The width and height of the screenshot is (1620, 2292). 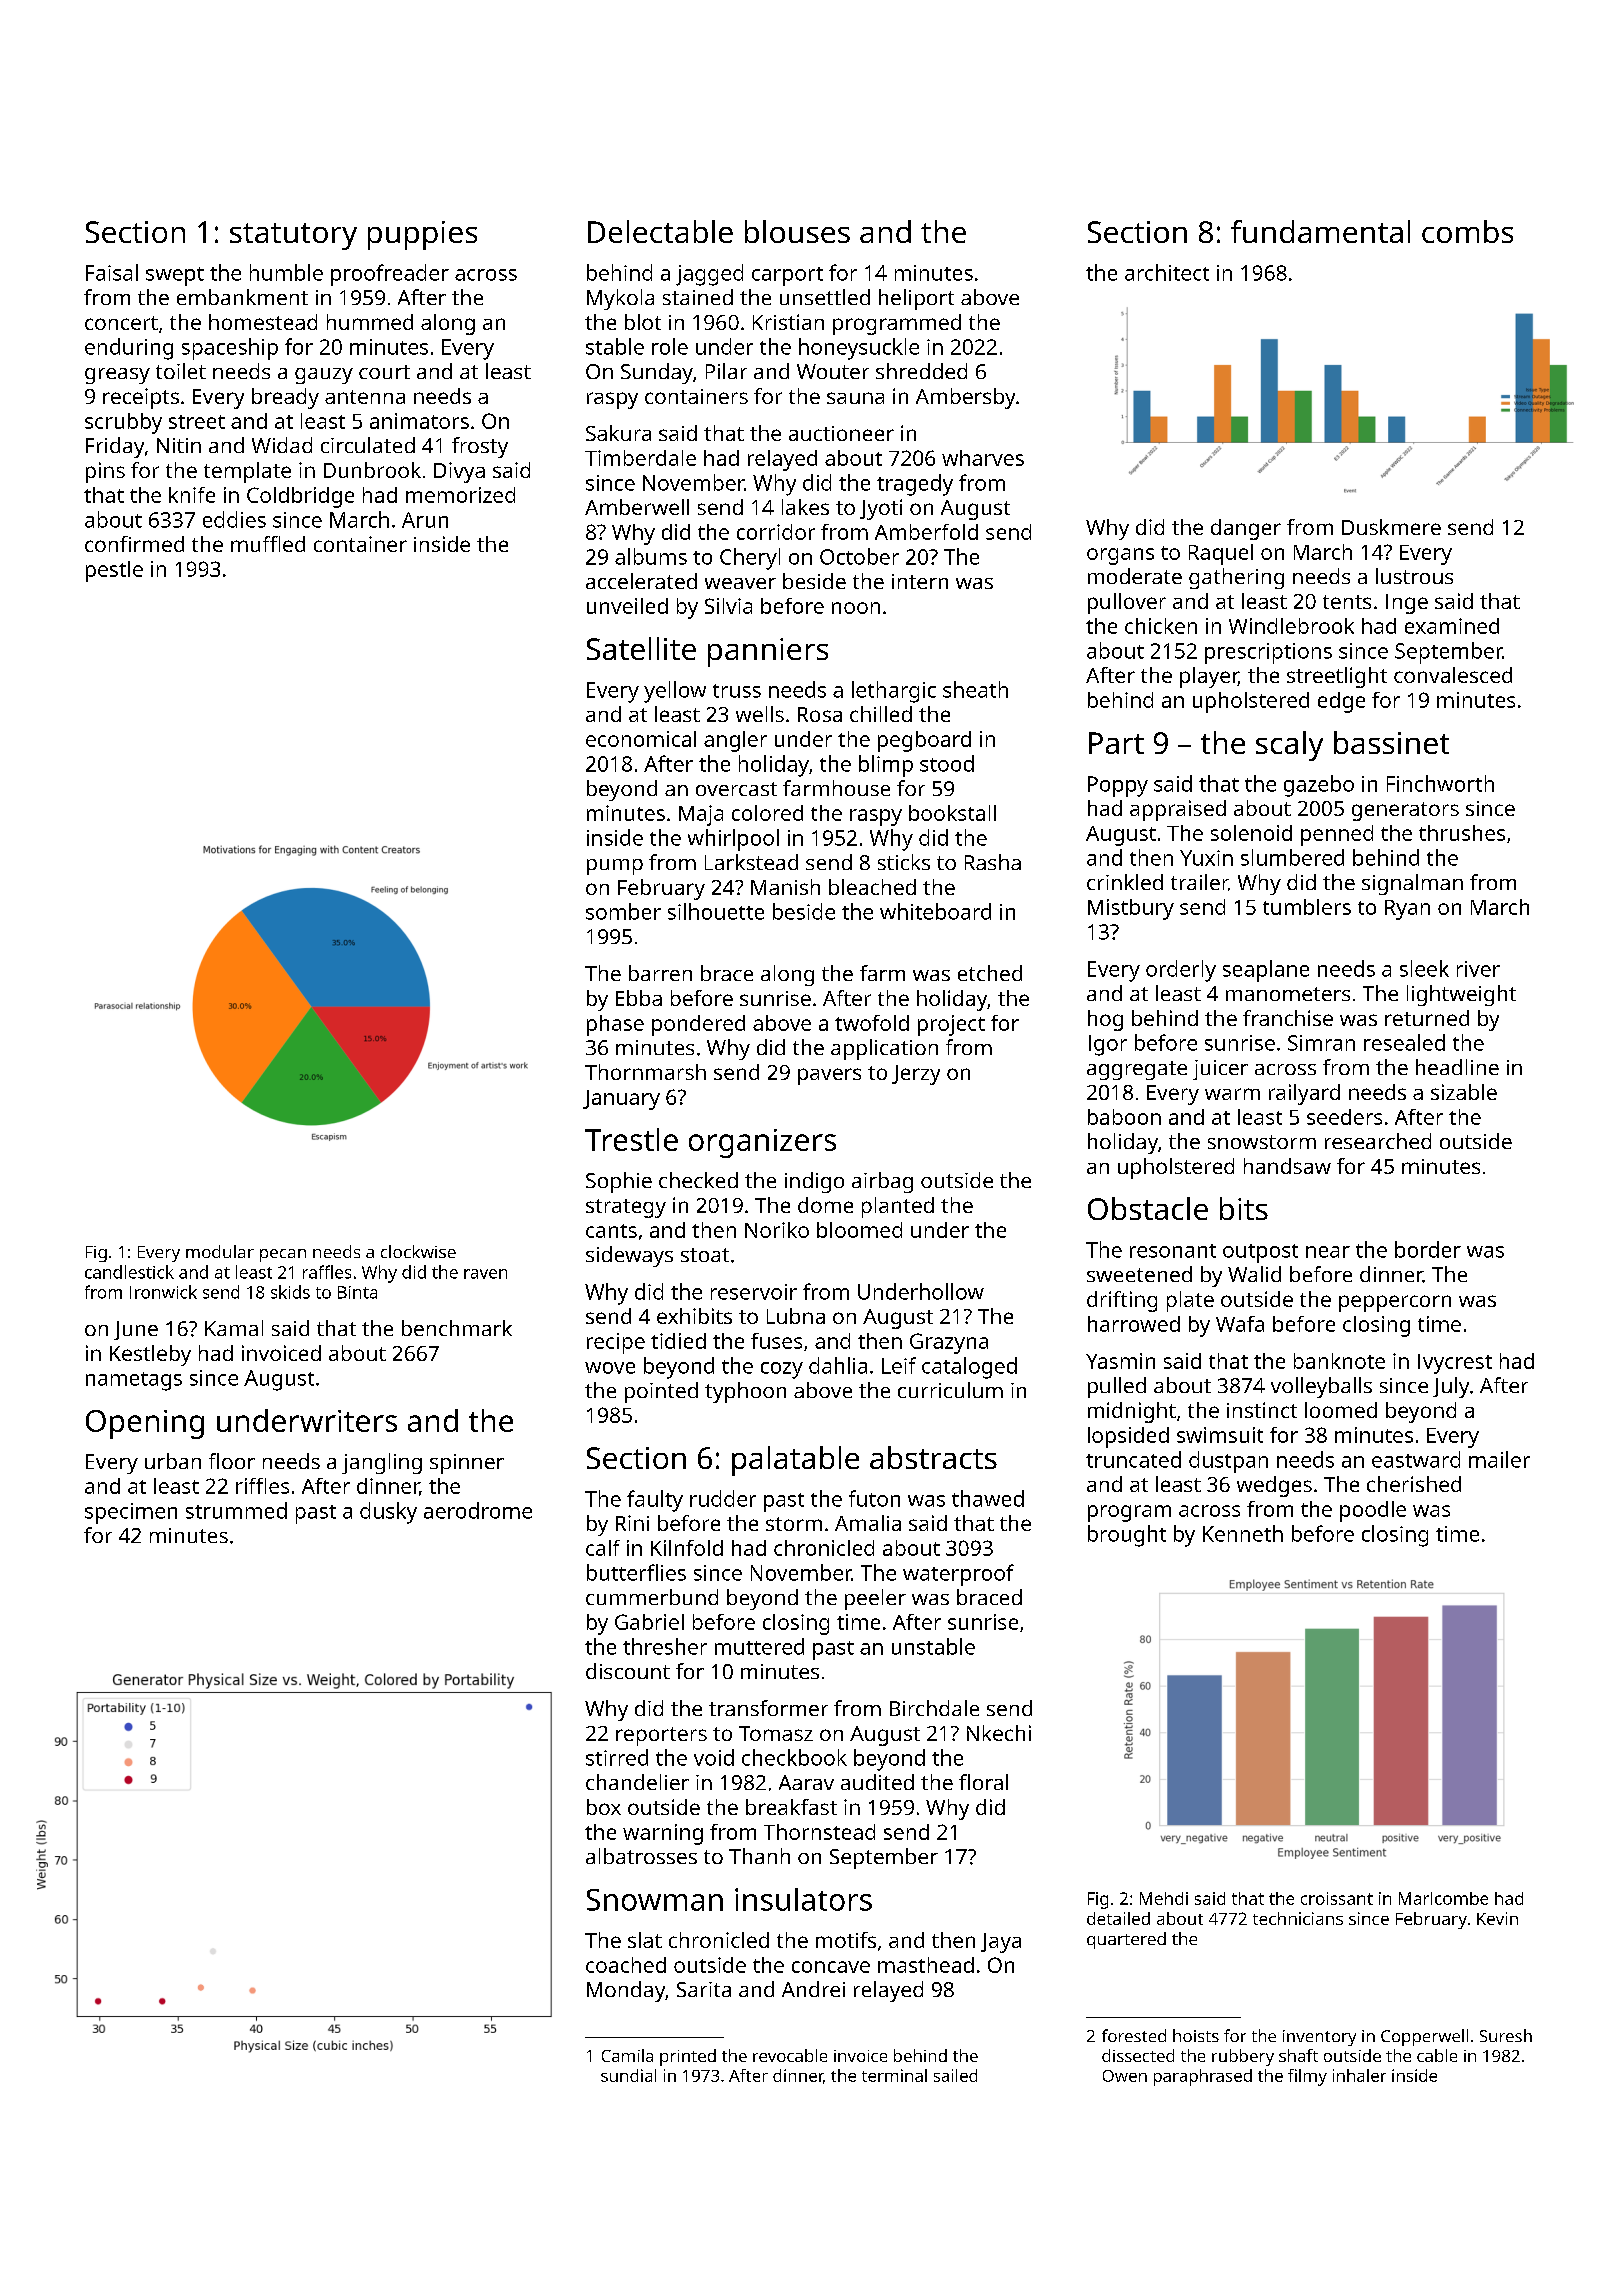 I want to click on Yasmin, so click(x=1120, y=1361).
